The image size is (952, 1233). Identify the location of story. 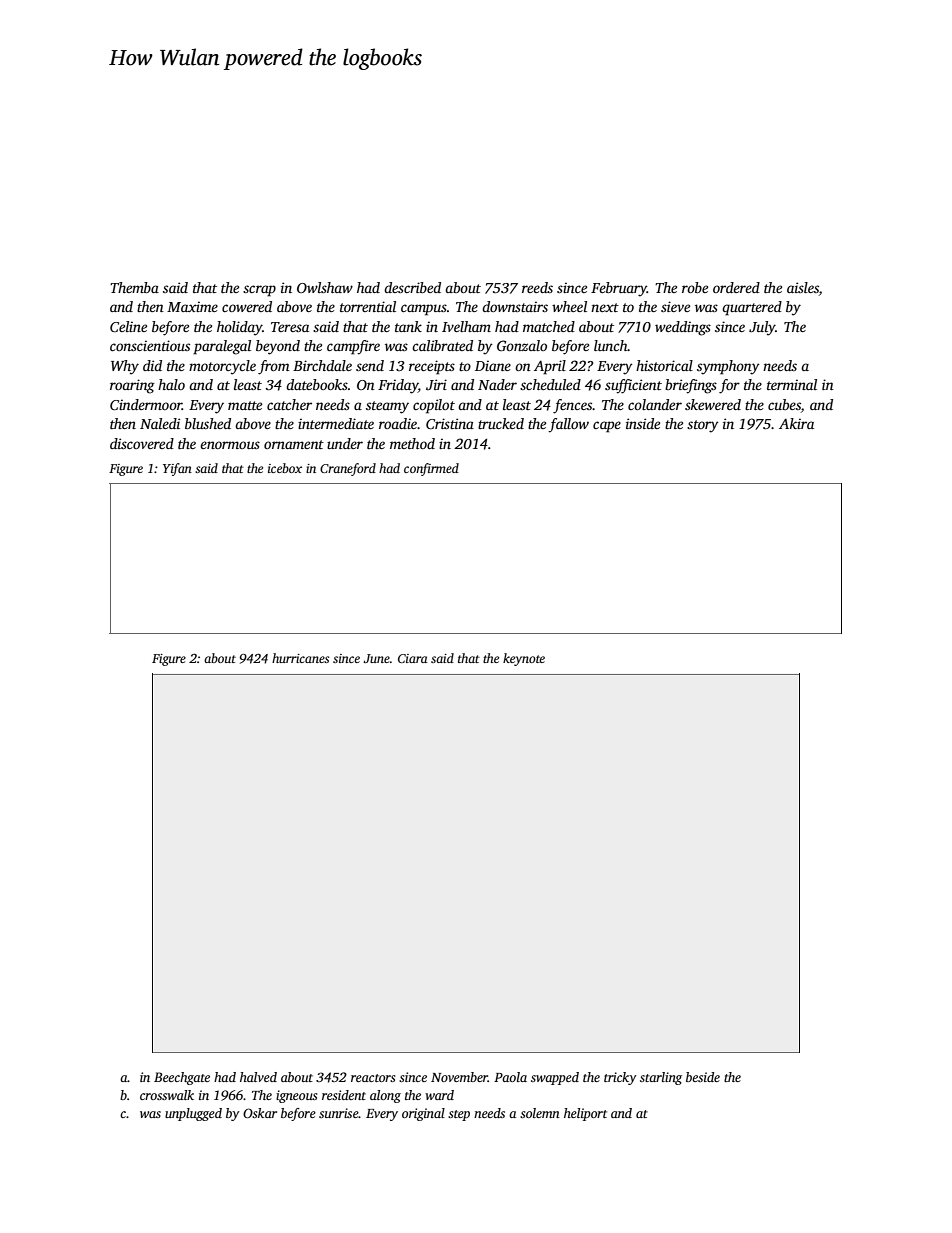
(703, 426).
